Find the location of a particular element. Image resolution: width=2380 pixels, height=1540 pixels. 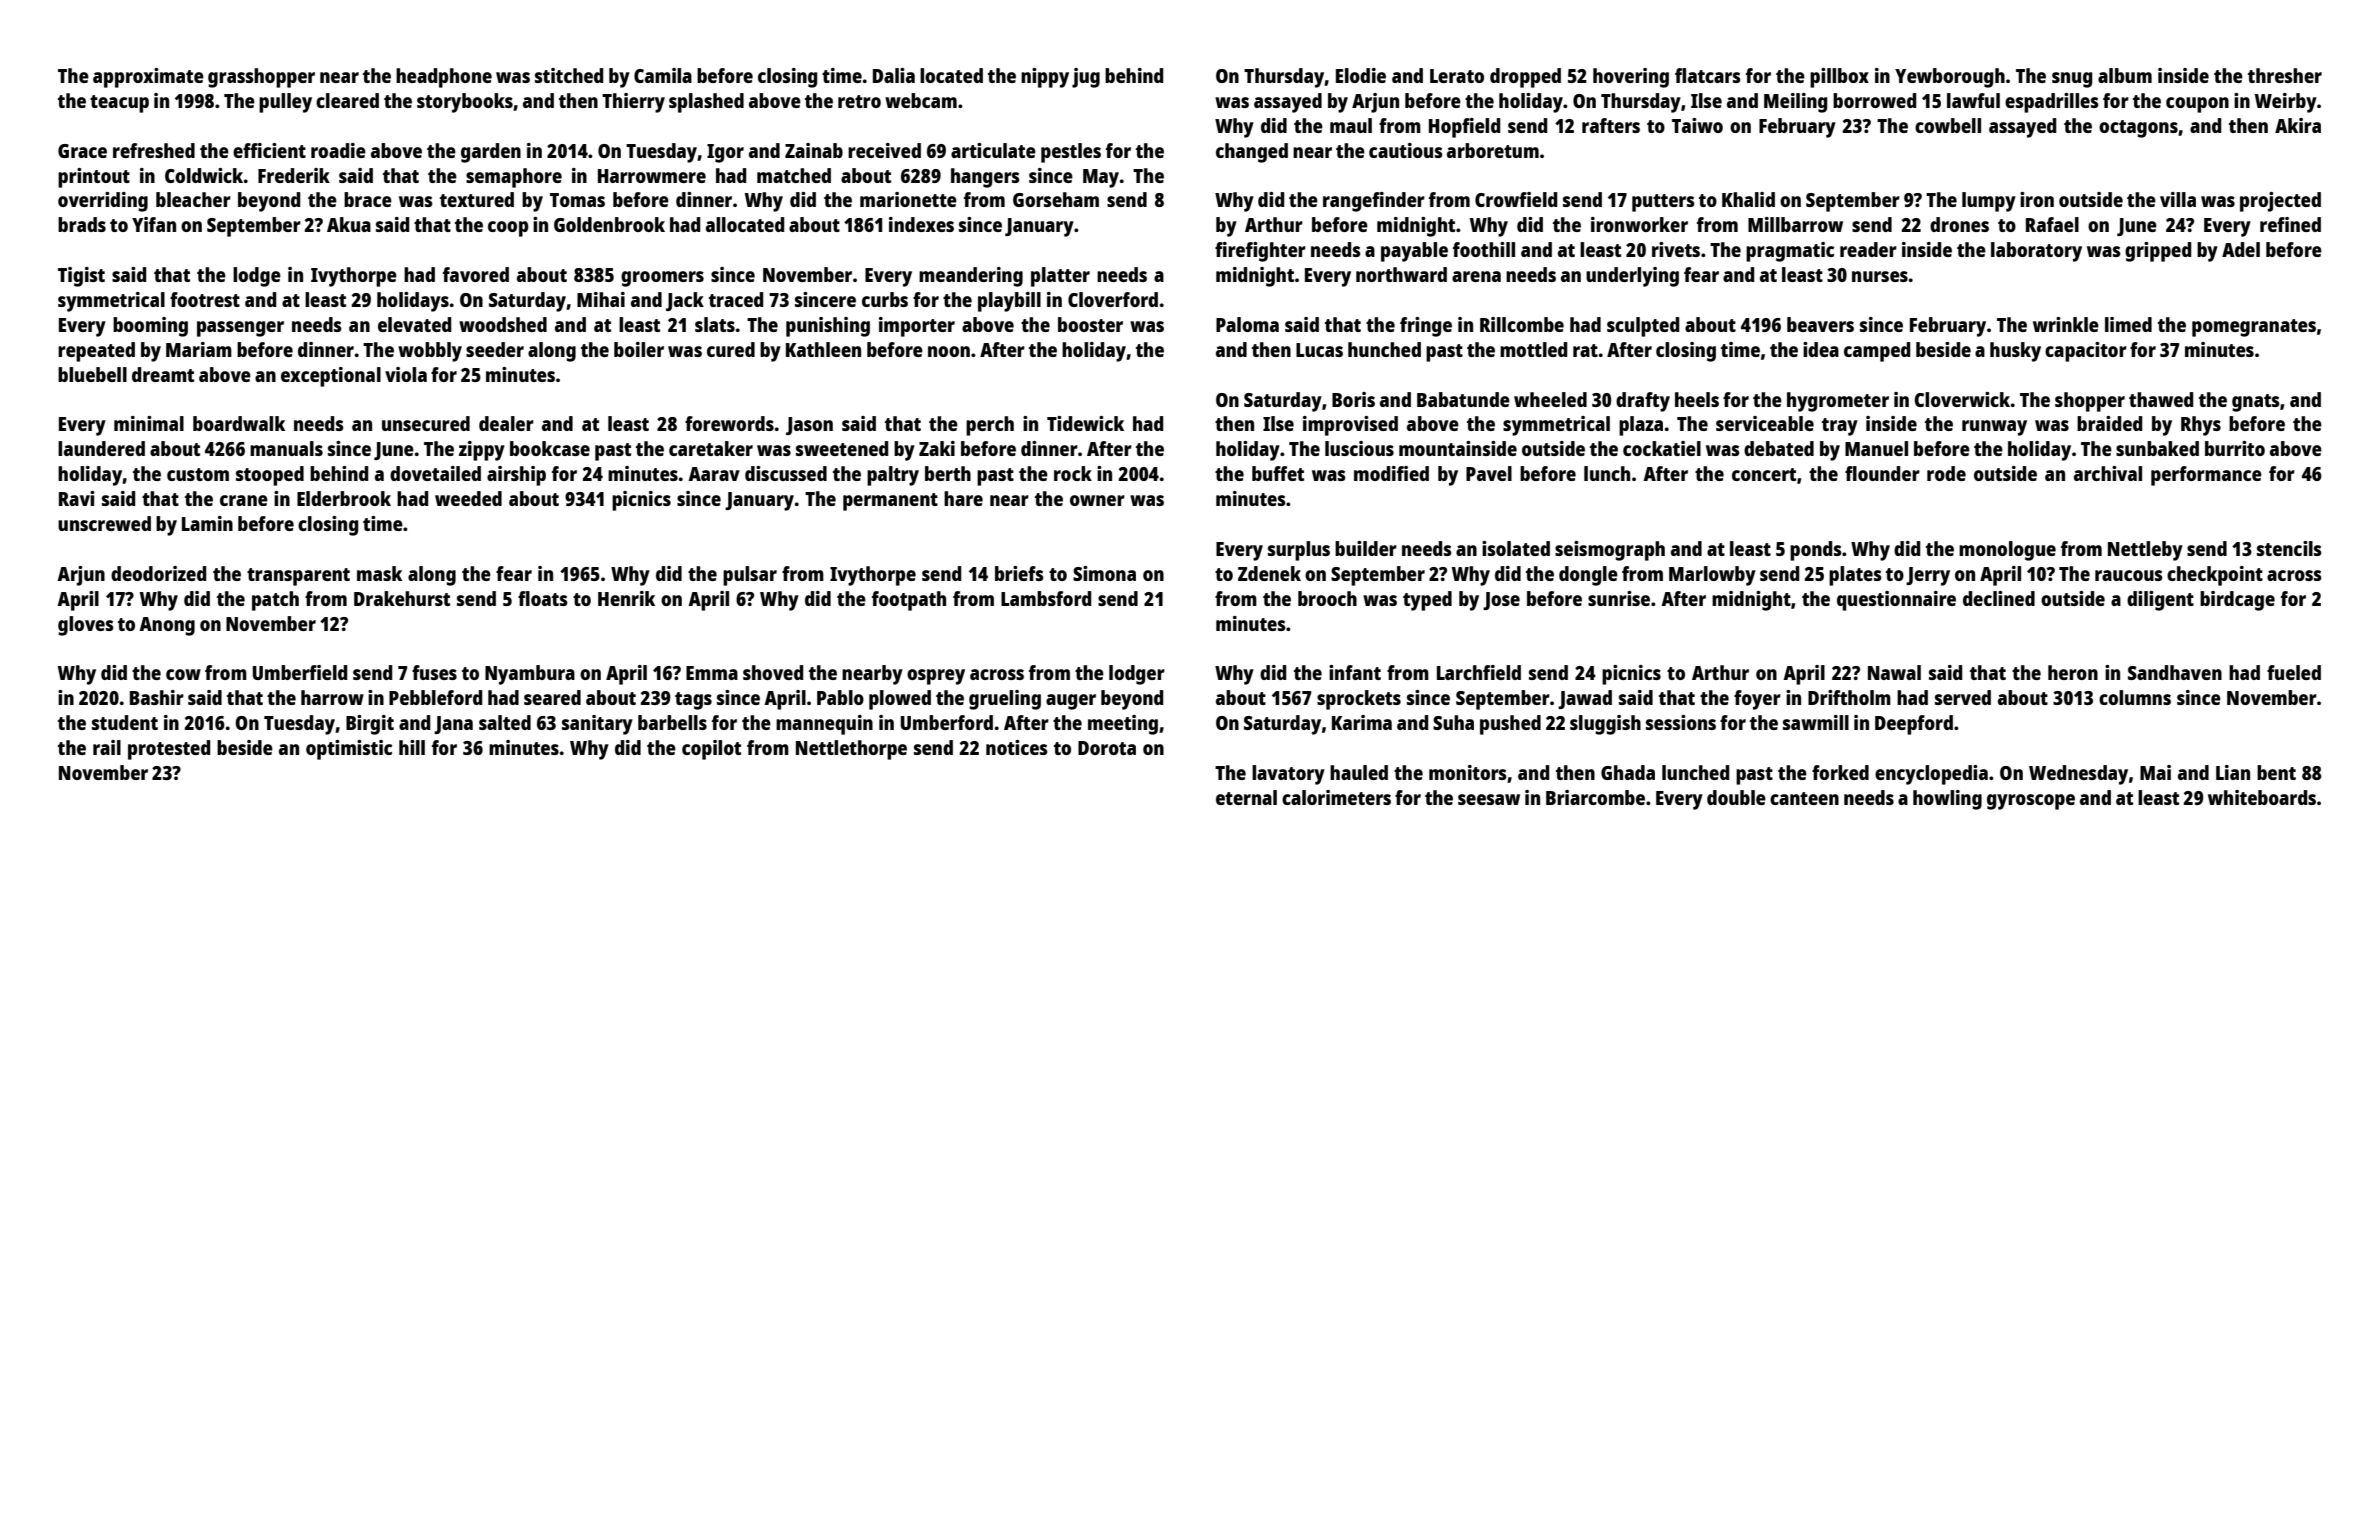

thawed is located at coordinates (2161, 399).
